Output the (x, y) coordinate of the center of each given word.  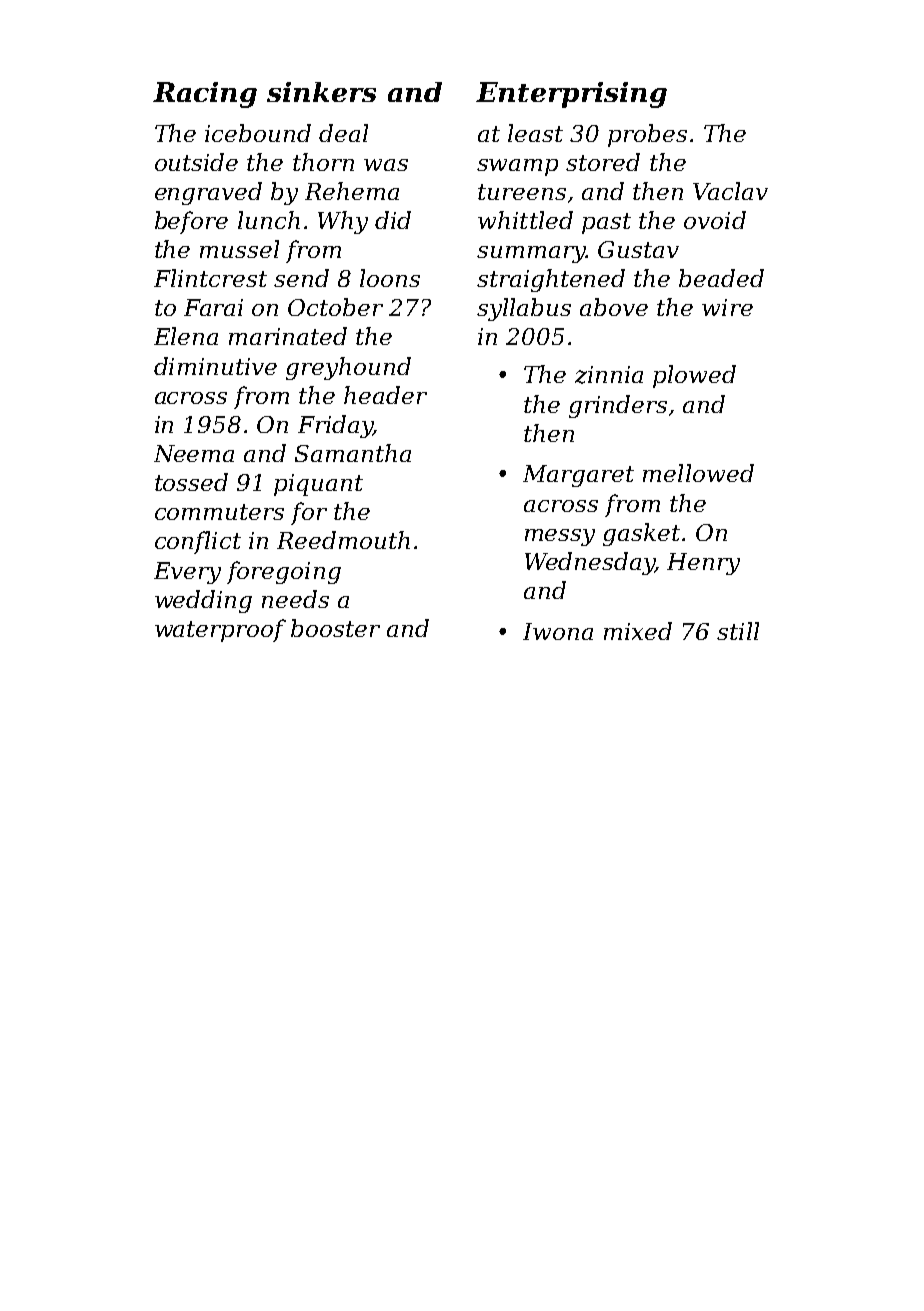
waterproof (220, 630)
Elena (186, 336)
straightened (551, 280)
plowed (694, 376)
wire (727, 307)
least (535, 133)
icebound (258, 133)
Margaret (578, 476)
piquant (318, 485)
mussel (239, 249)
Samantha (353, 453)
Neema (194, 453)
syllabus (524, 309)
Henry (703, 564)
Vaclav (730, 191)
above (614, 307)
